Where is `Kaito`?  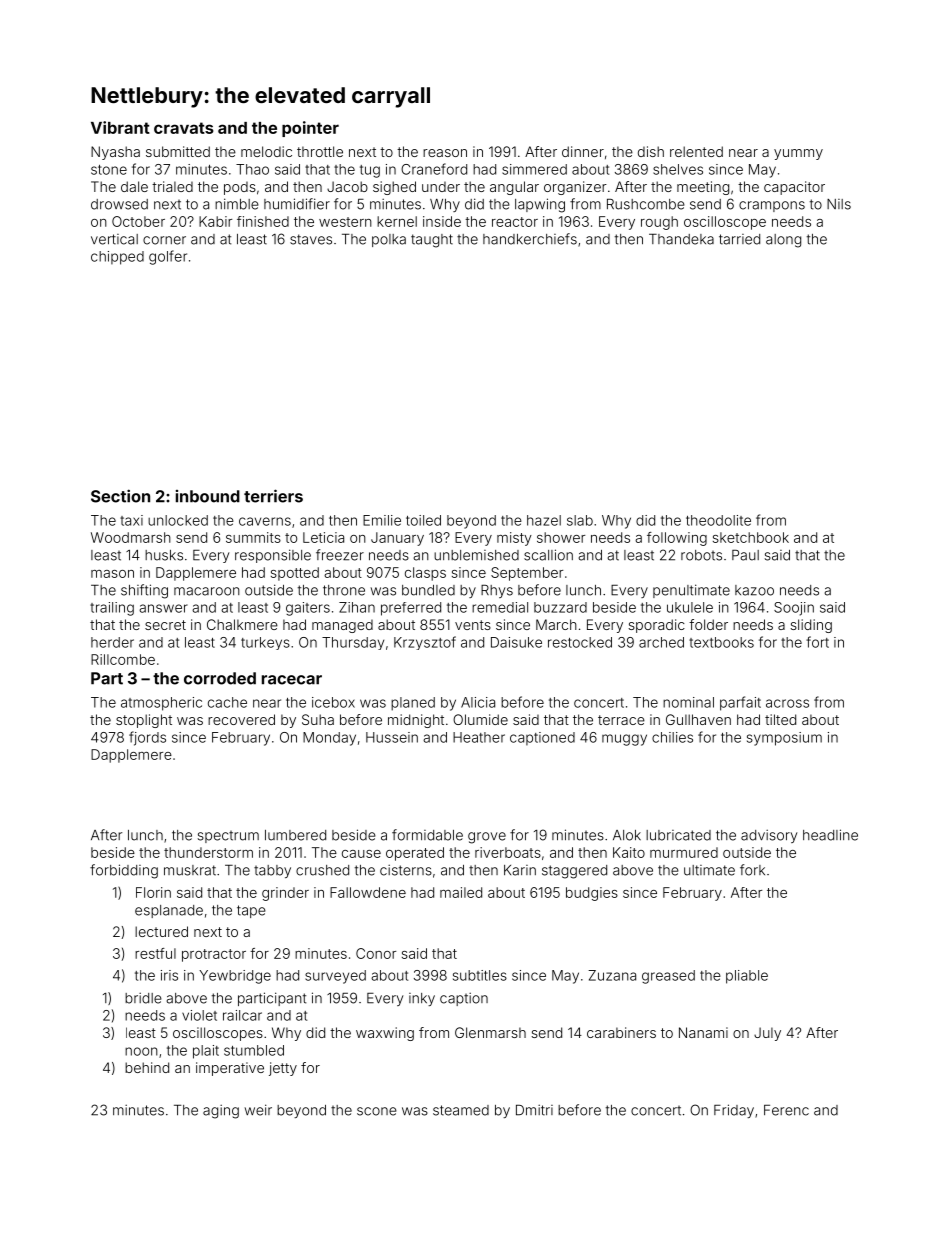
Kaito is located at coordinates (629, 852).
